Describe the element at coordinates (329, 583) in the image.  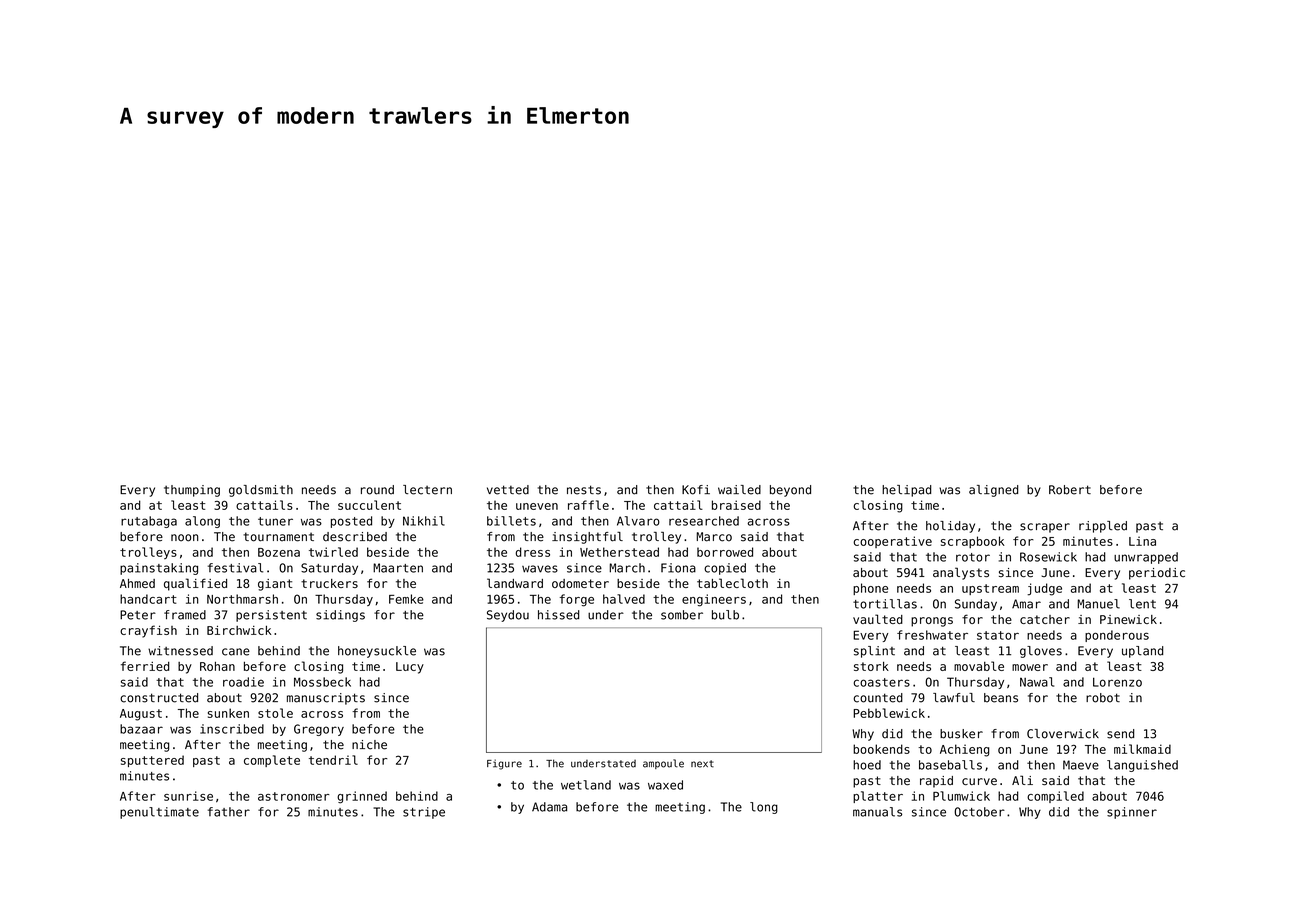
I see `truckers` at that location.
